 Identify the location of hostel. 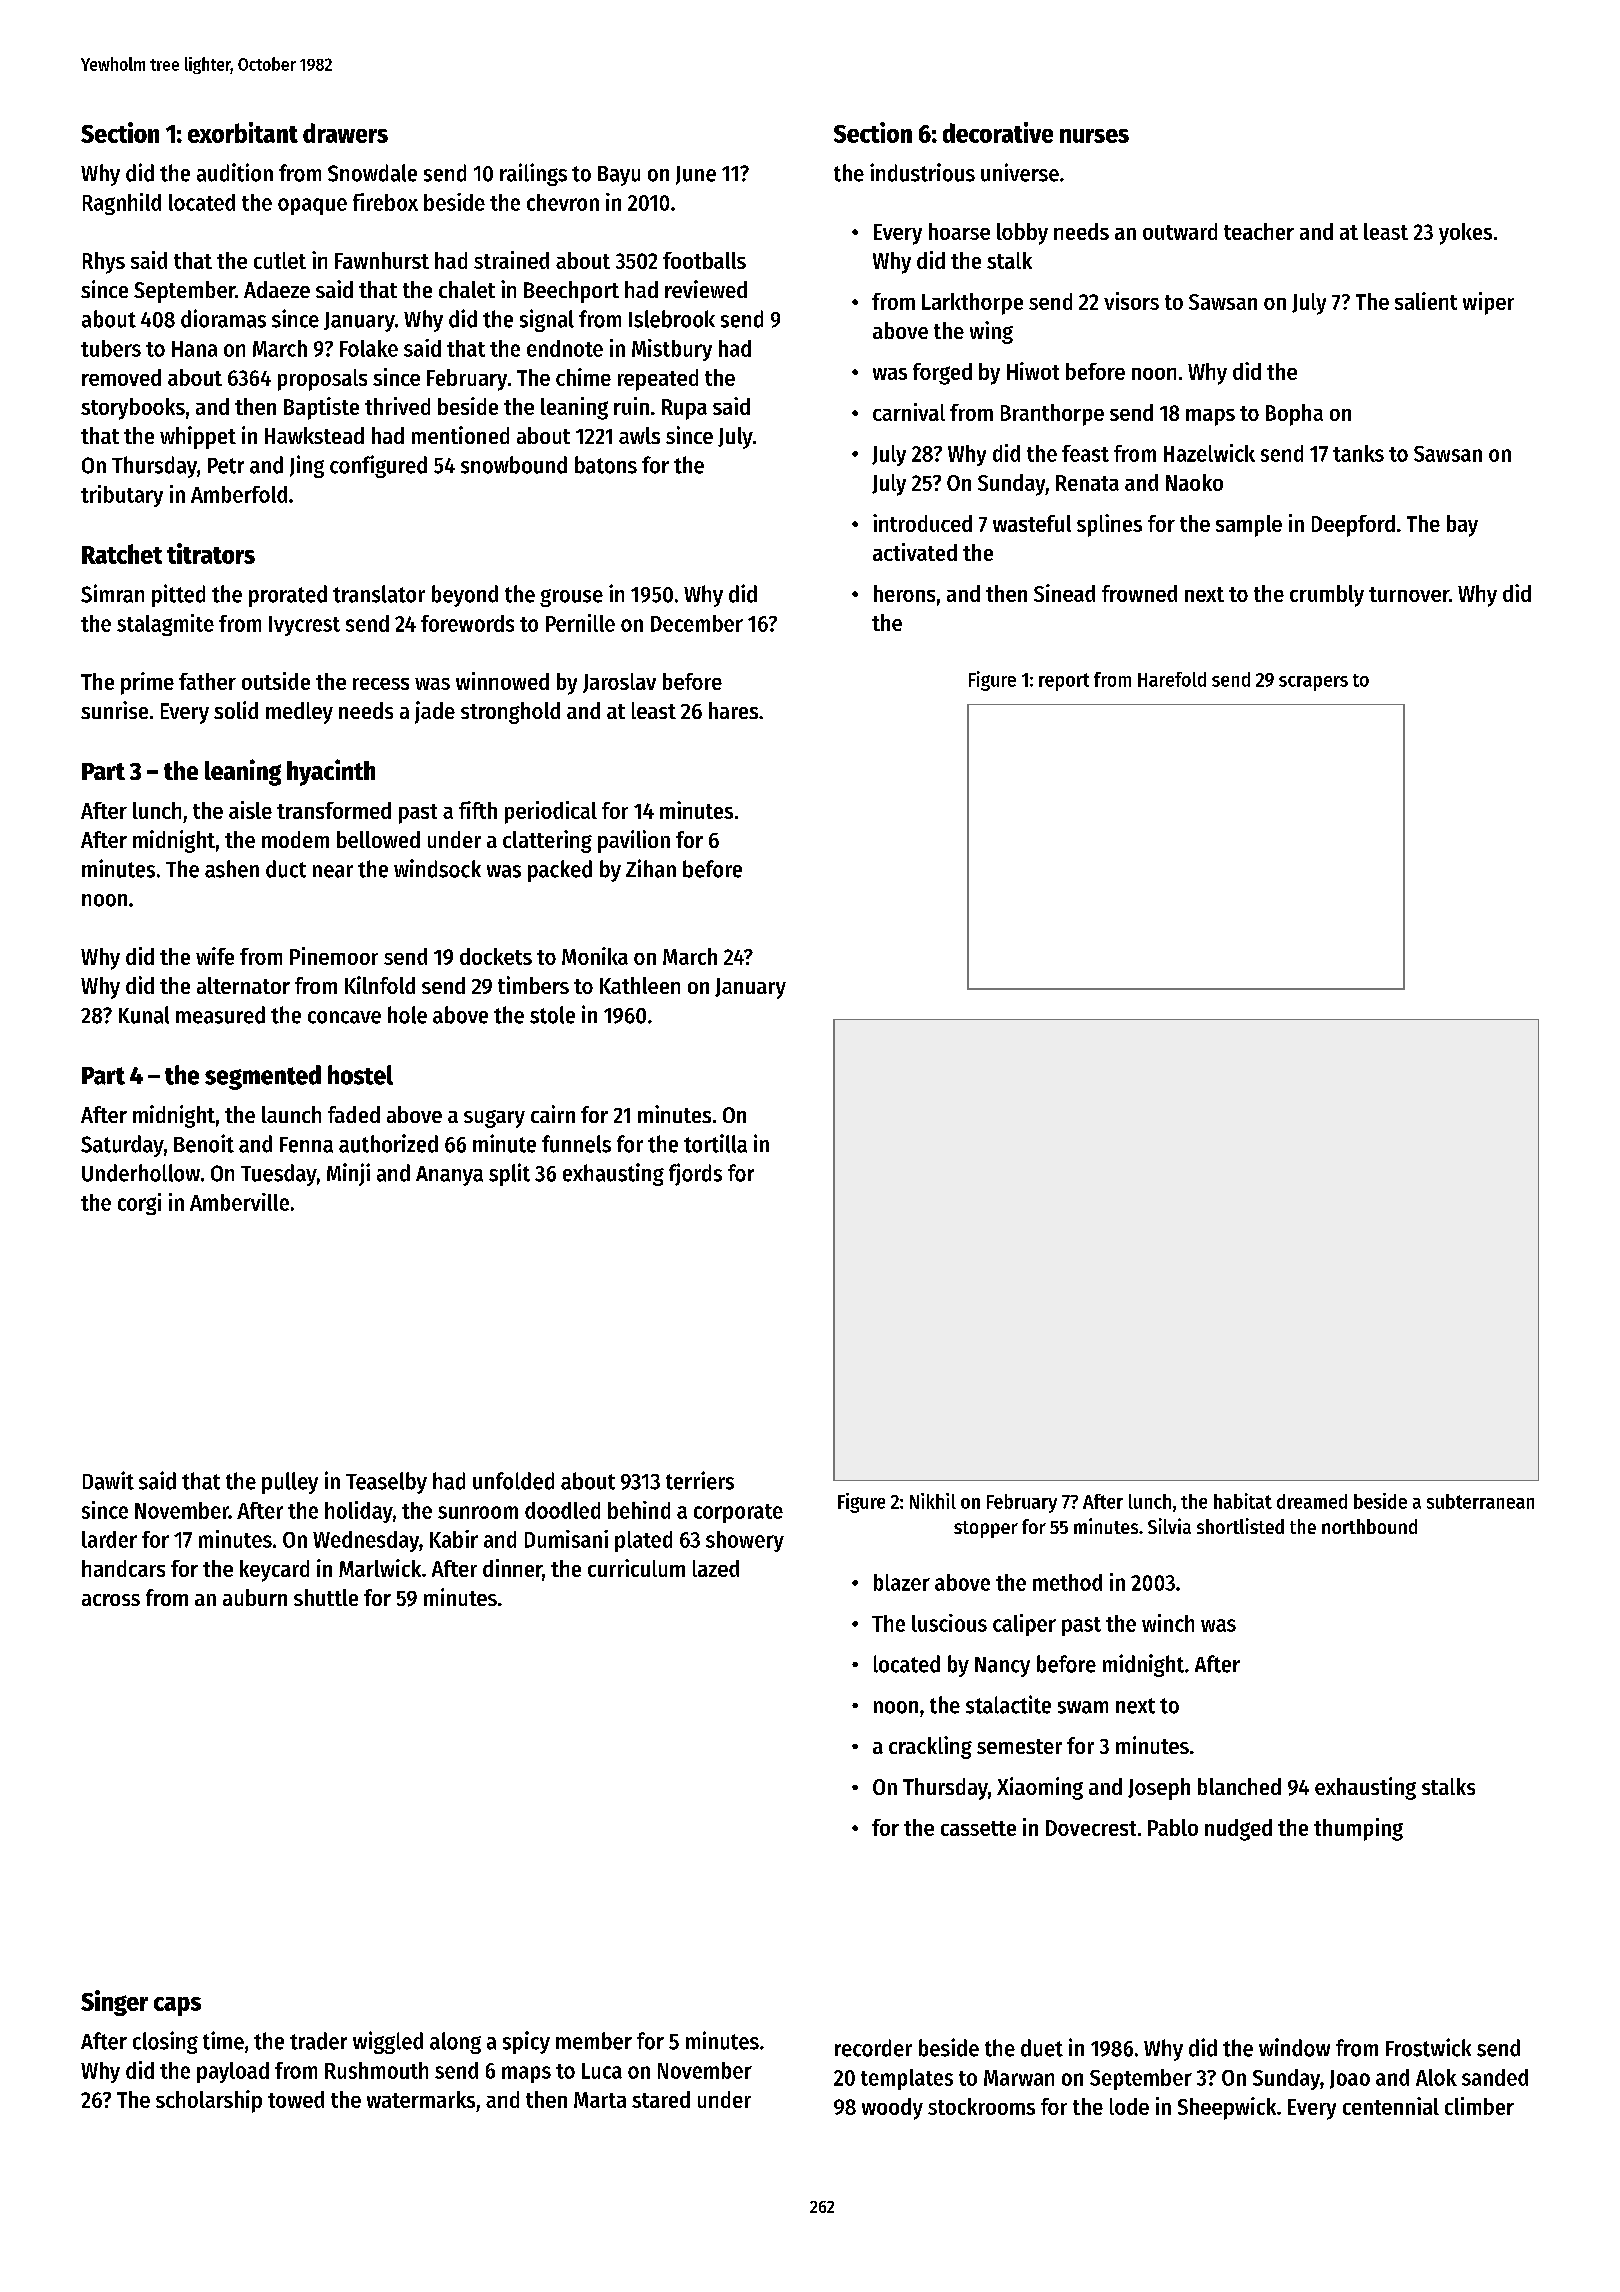
(360, 1075).
